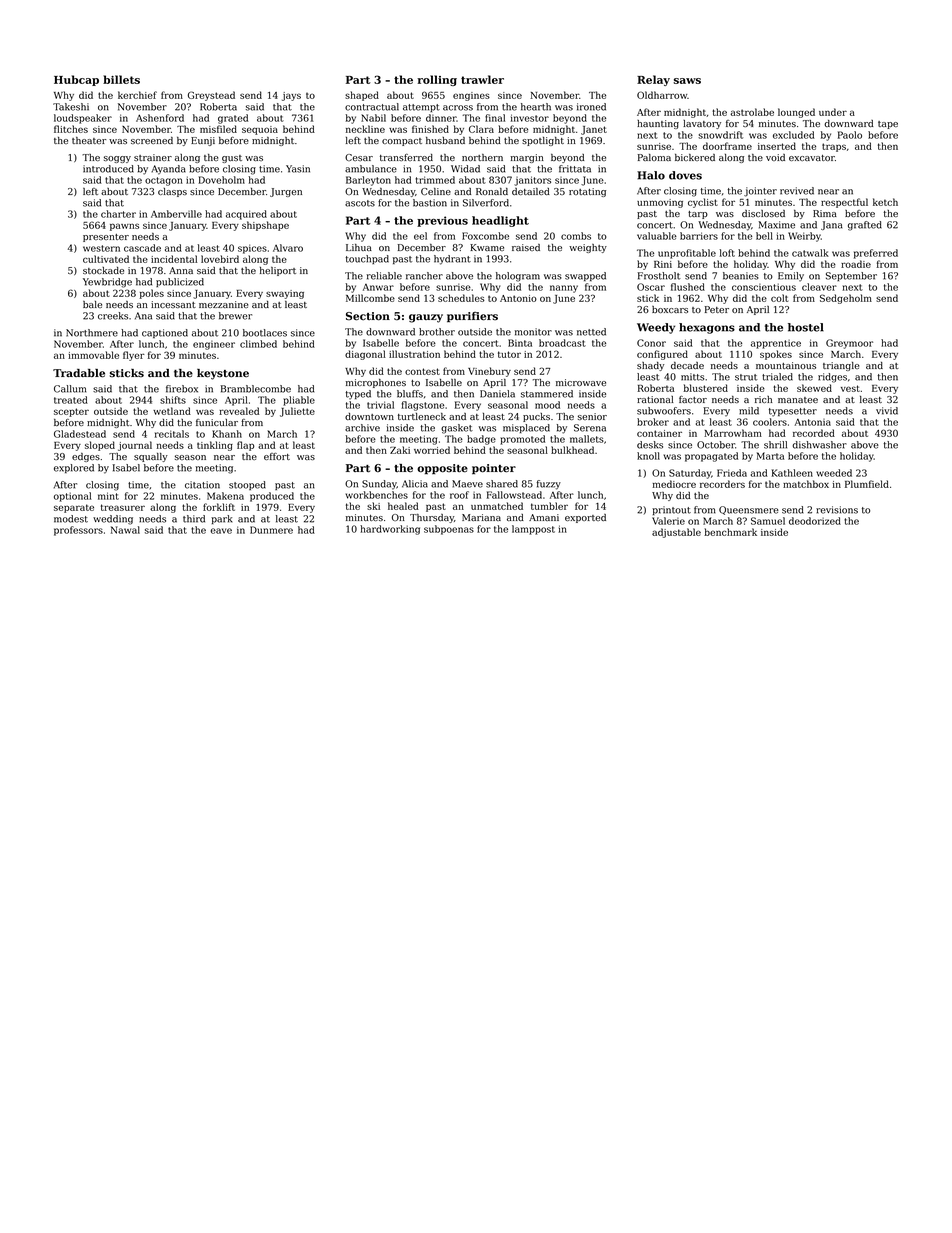  Describe the element at coordinates (202, 485) in the page. I see `citation` at that location.
